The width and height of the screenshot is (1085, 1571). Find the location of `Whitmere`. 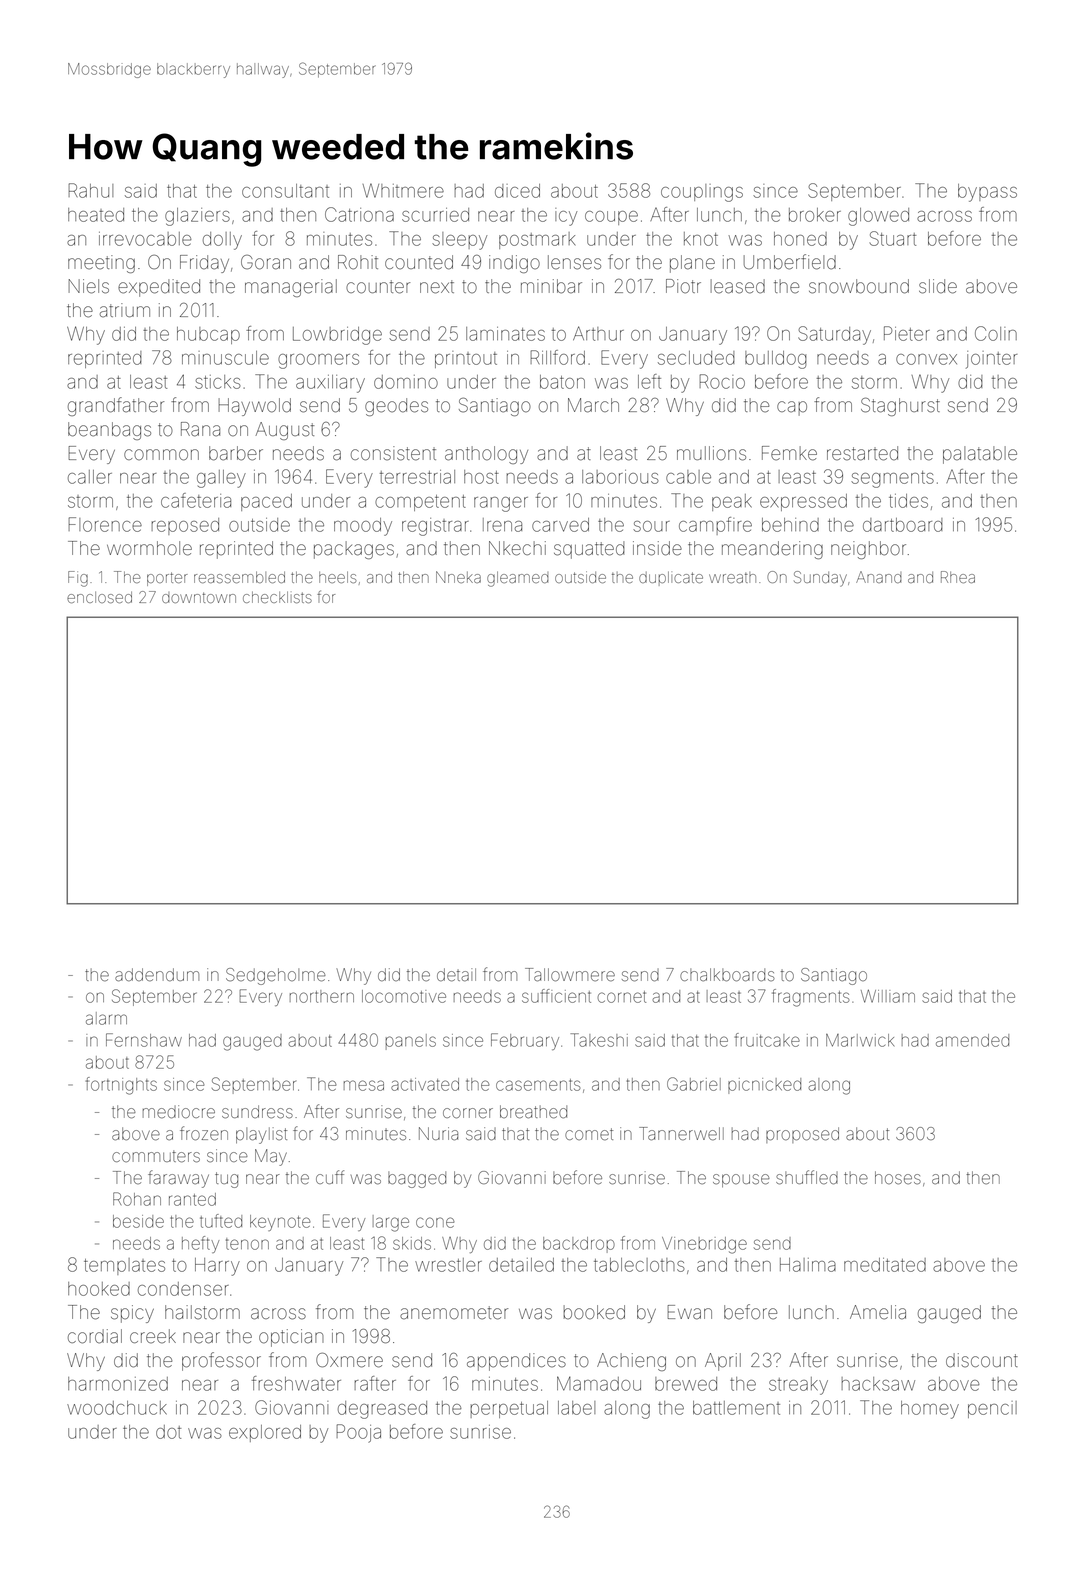

Whitmere is located at coordinates (403, 190).
